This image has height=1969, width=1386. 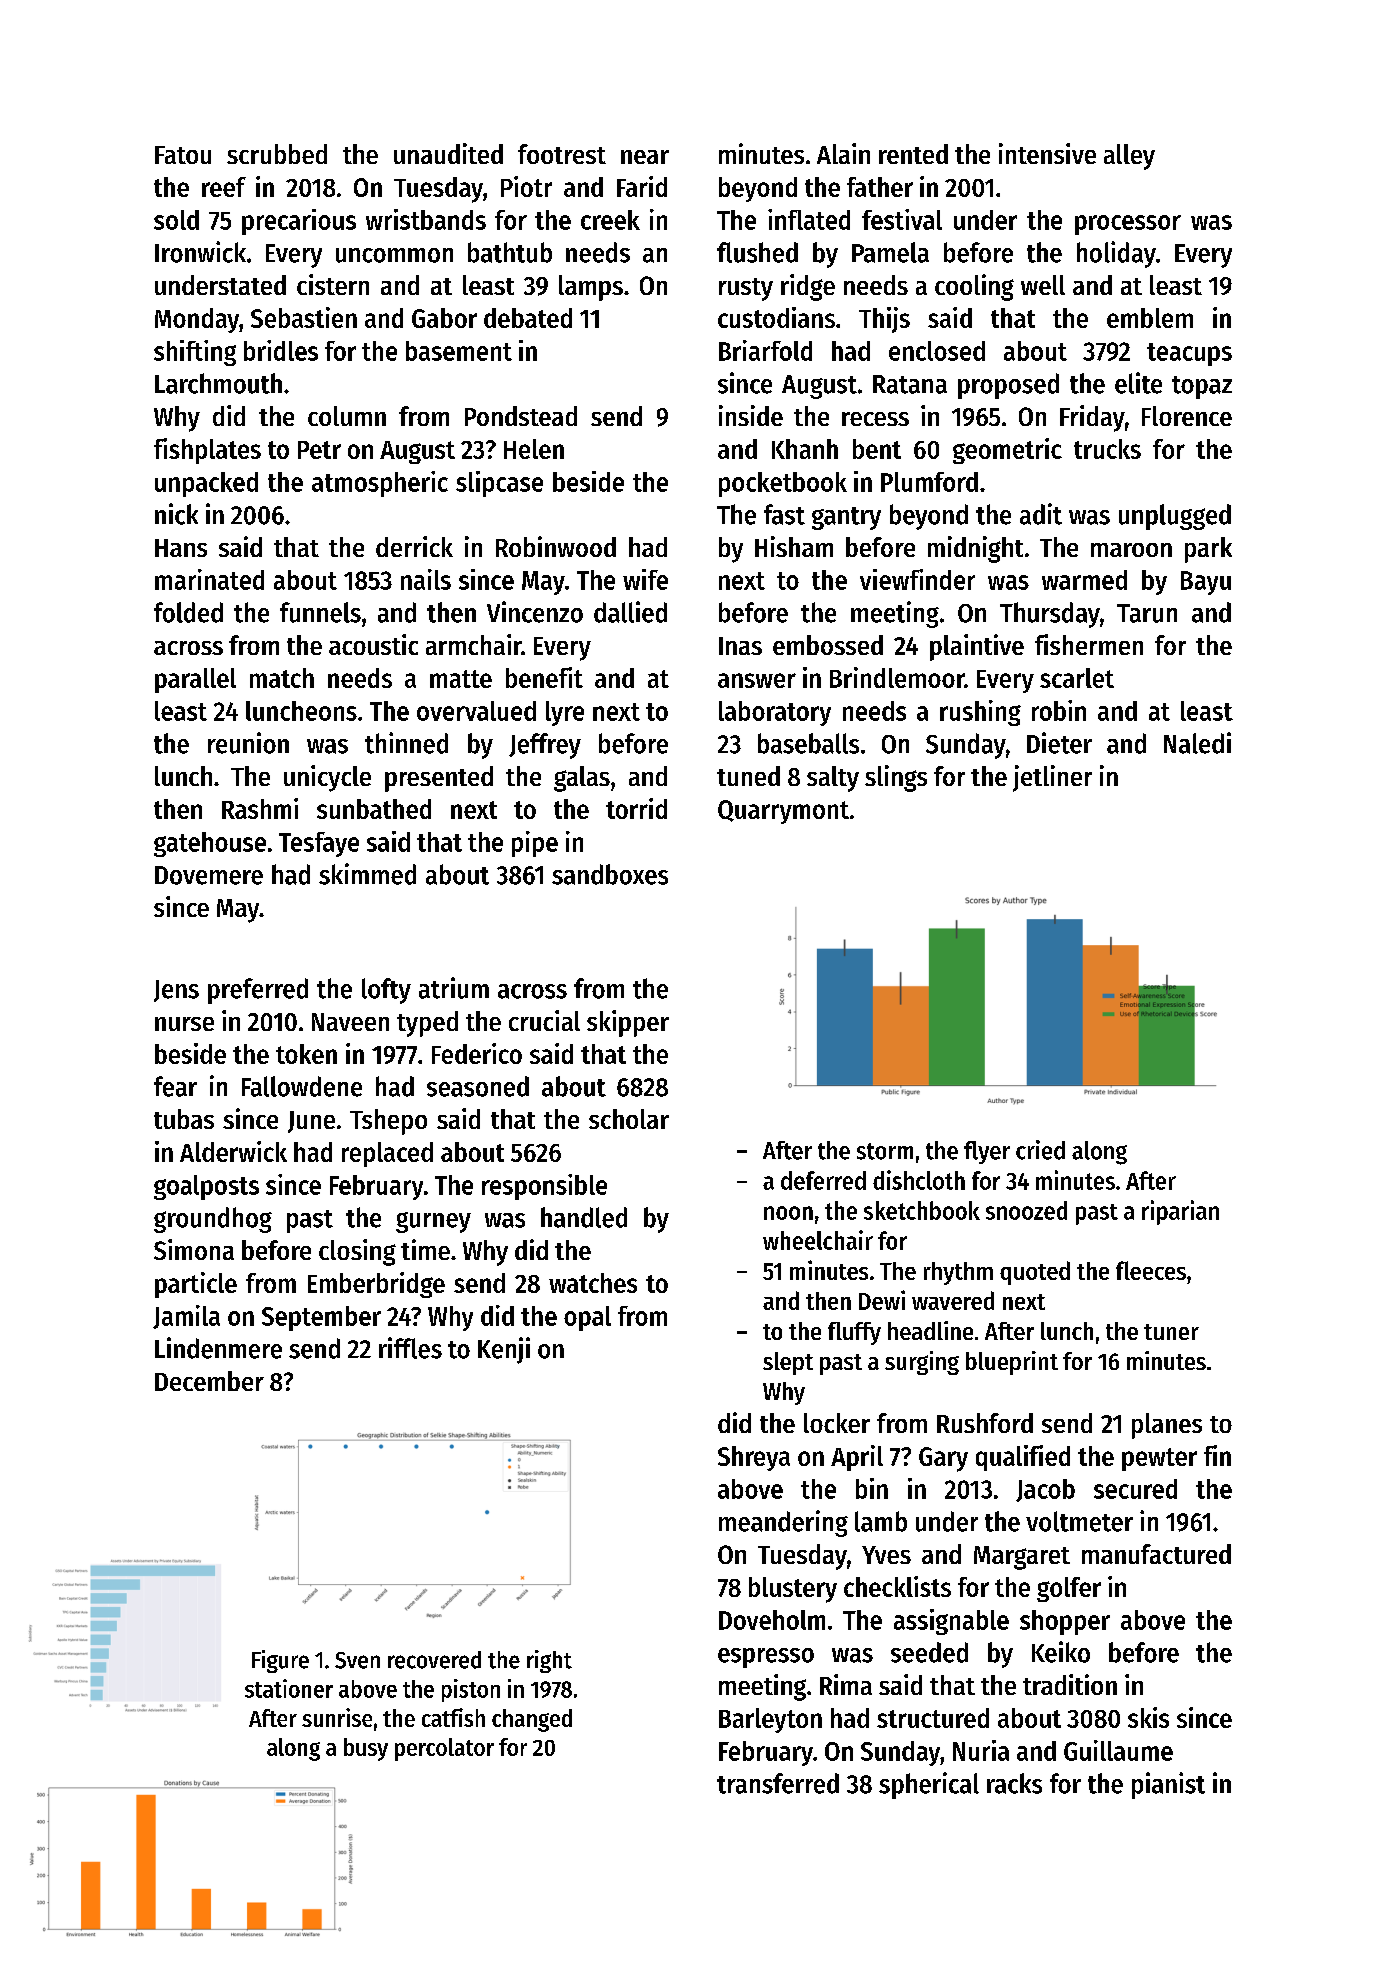 I want to click on intensive, so click(x=1047, y=153).
